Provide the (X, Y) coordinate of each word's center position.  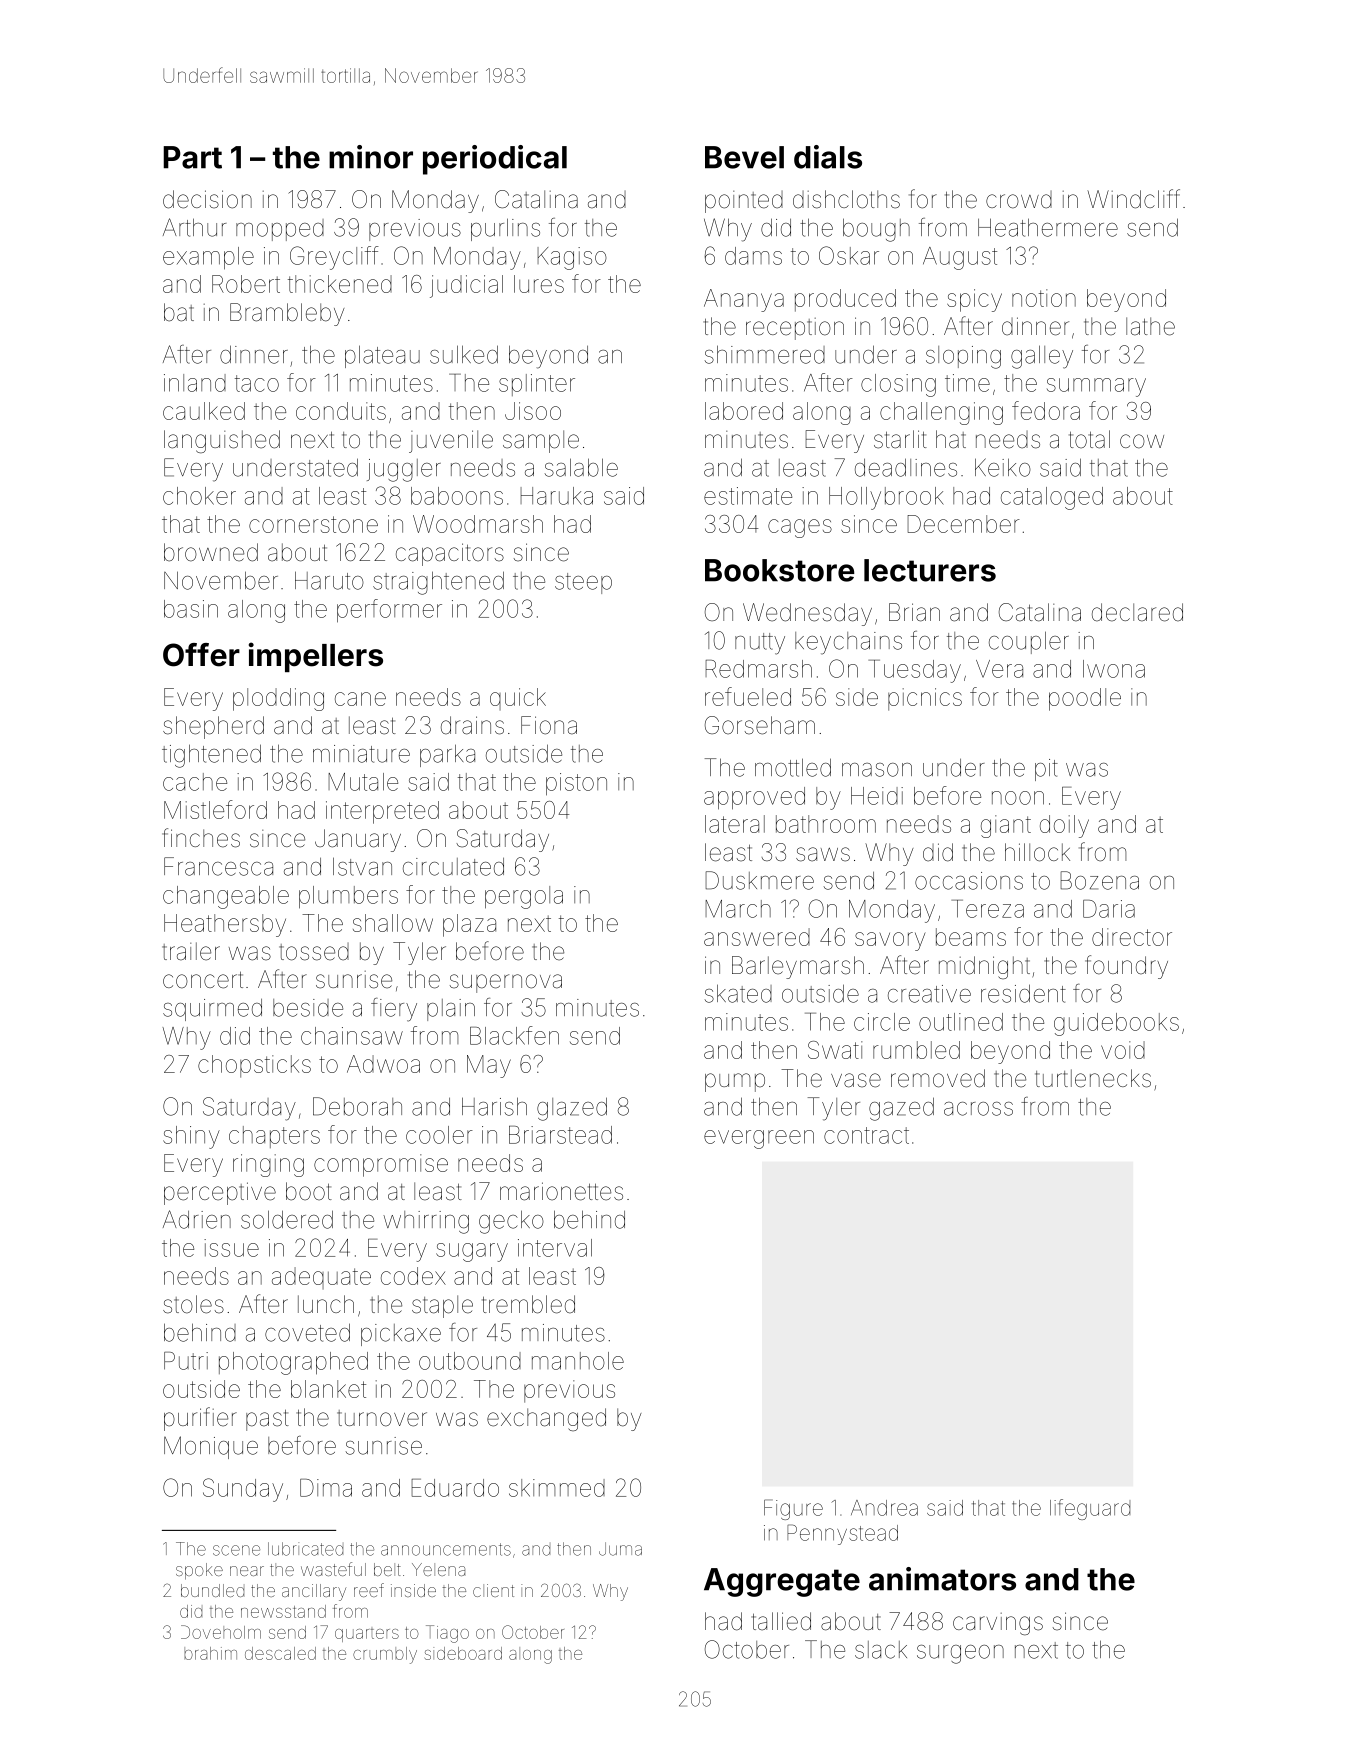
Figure (793, 1509)
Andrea (884, 1508)
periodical (495, 160)
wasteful (333, 1569)
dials (828, 157)
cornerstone (313, 524)
